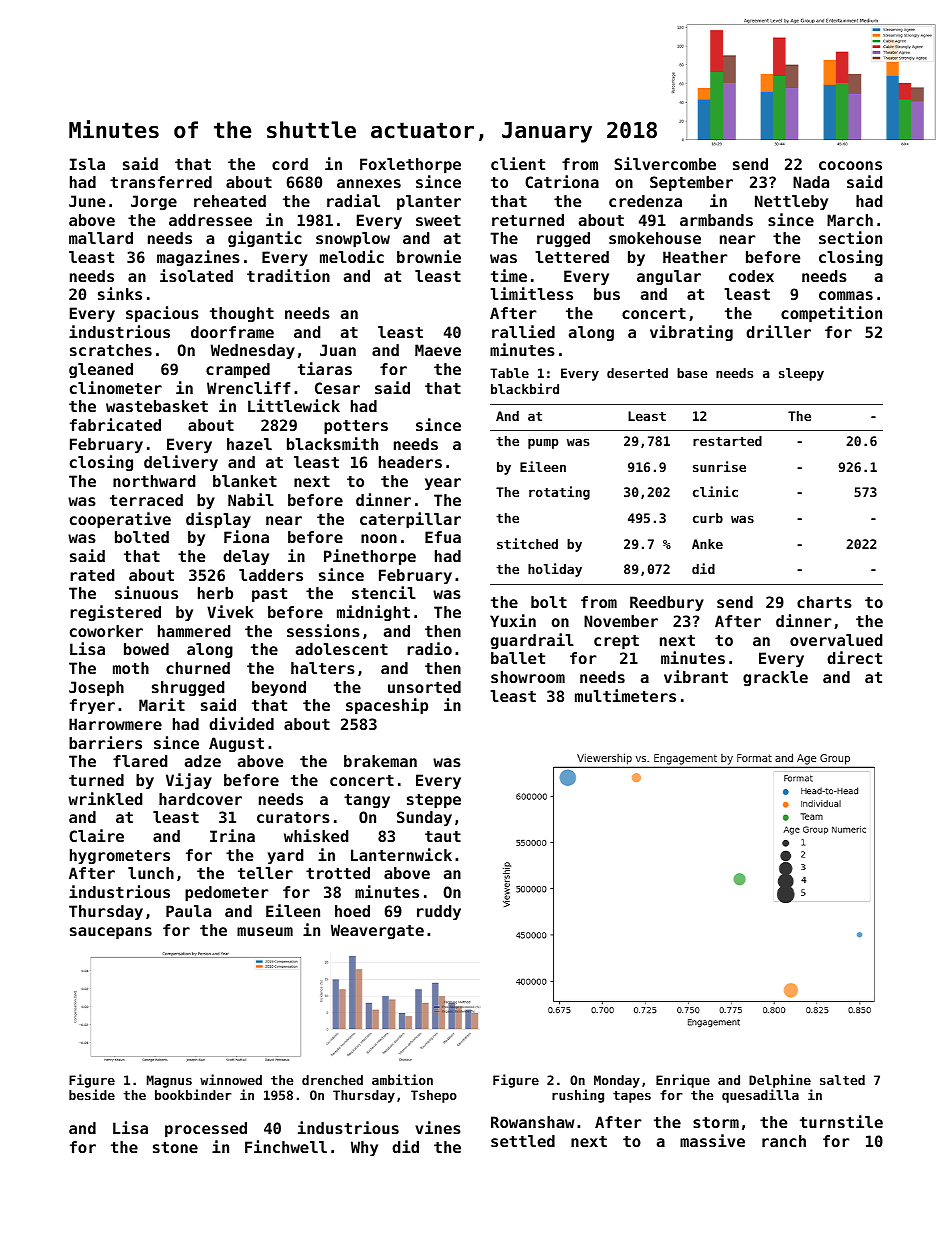 The width and height of the screenshot is (952, 1233). I want to click on client, so click(518, 163).
